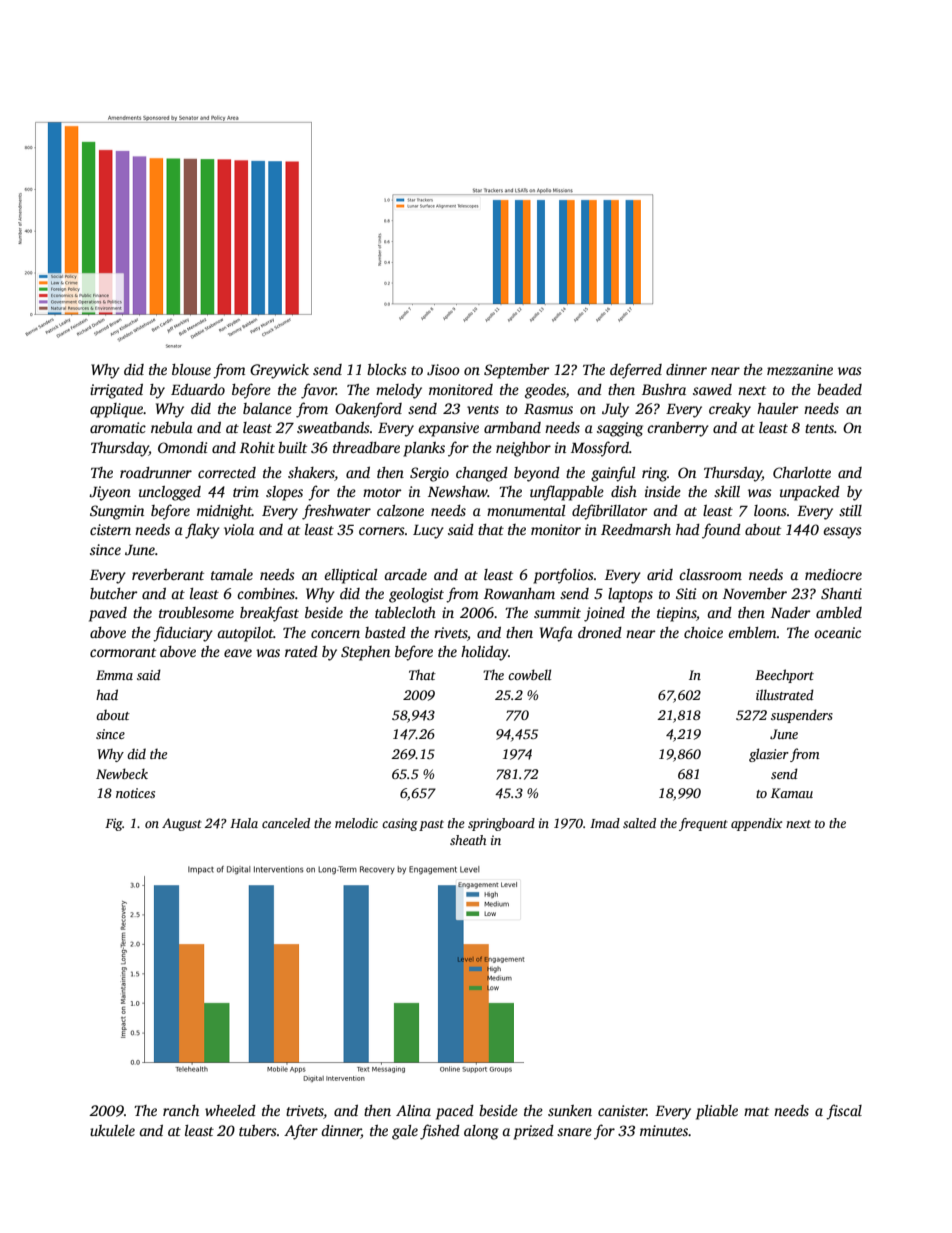 Image resolution: width=952 pixels, height=1233 pixels. What do you see at coordinates (468, 840) in the screenshot?
I see `sheath` at bounding box center [468, 840].
